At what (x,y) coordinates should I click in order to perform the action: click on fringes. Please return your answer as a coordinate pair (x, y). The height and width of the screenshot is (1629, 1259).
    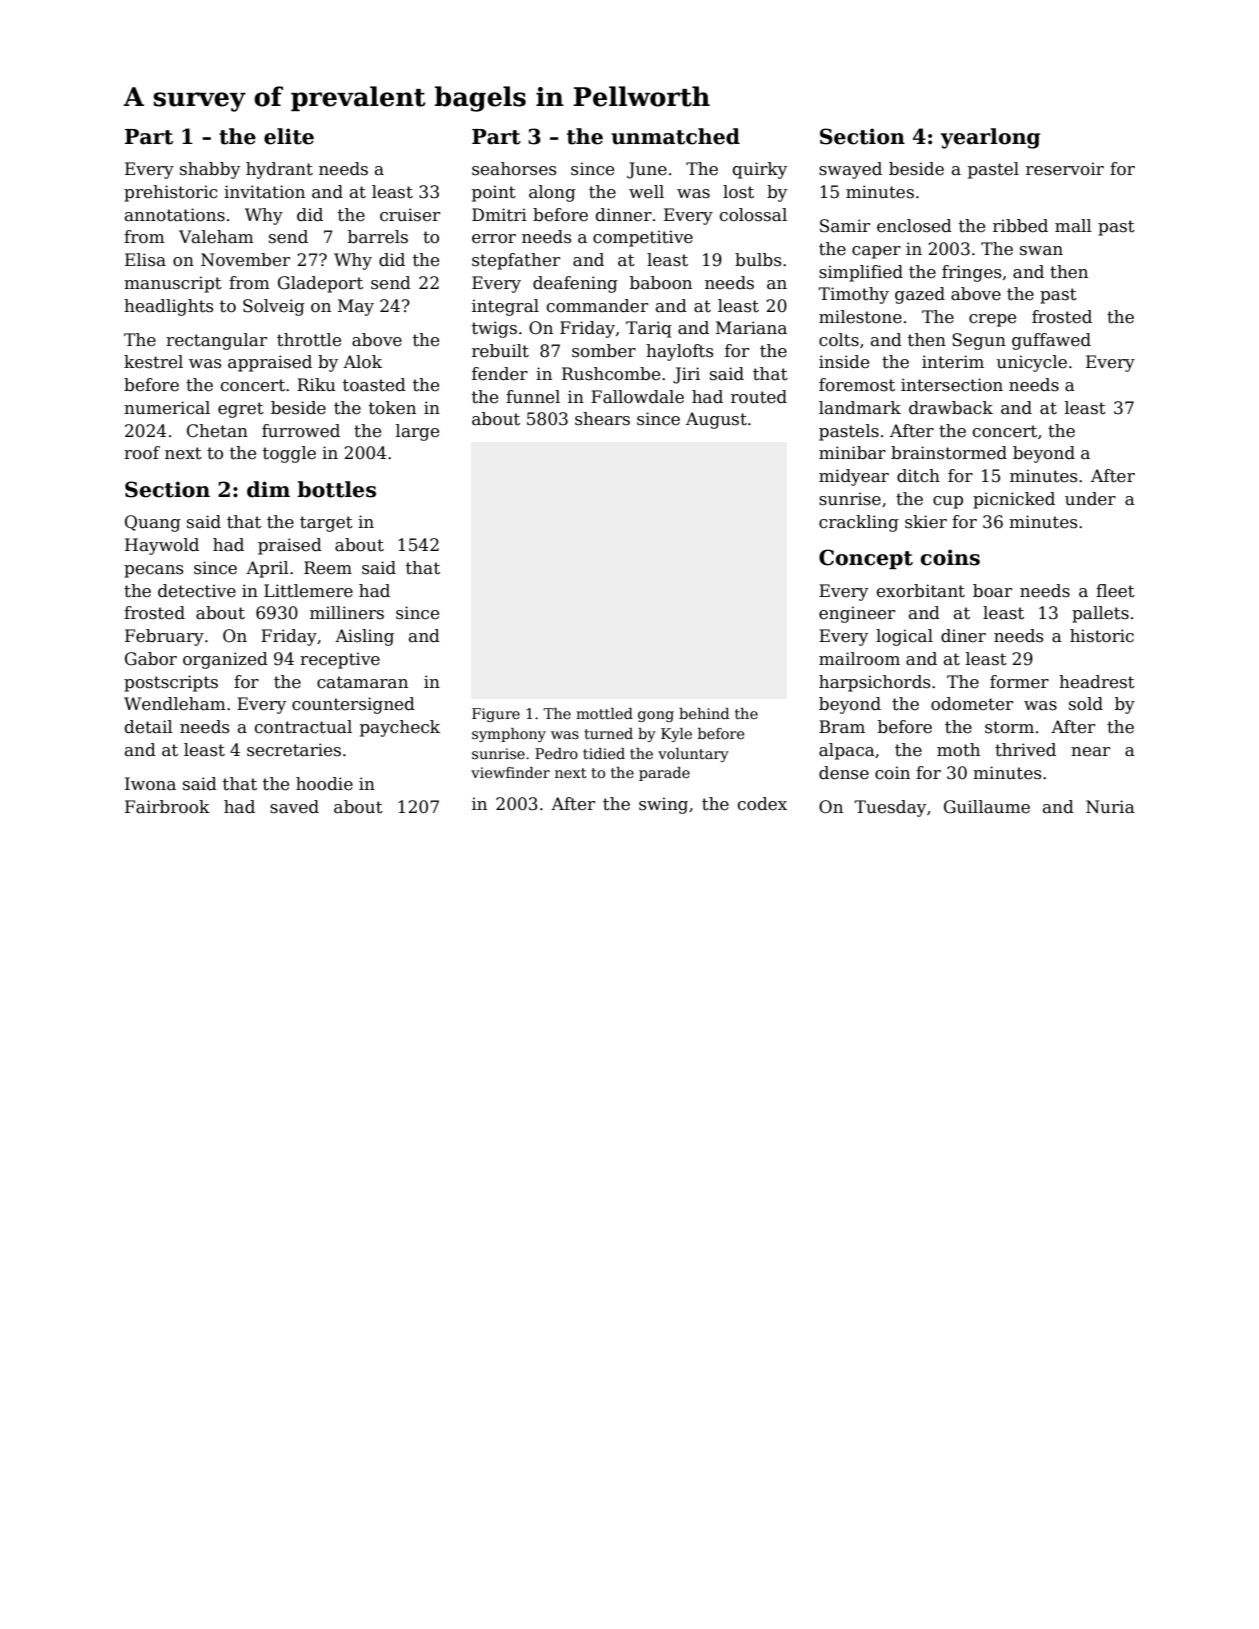
    Looking at the image, I should click on (971, 273).
